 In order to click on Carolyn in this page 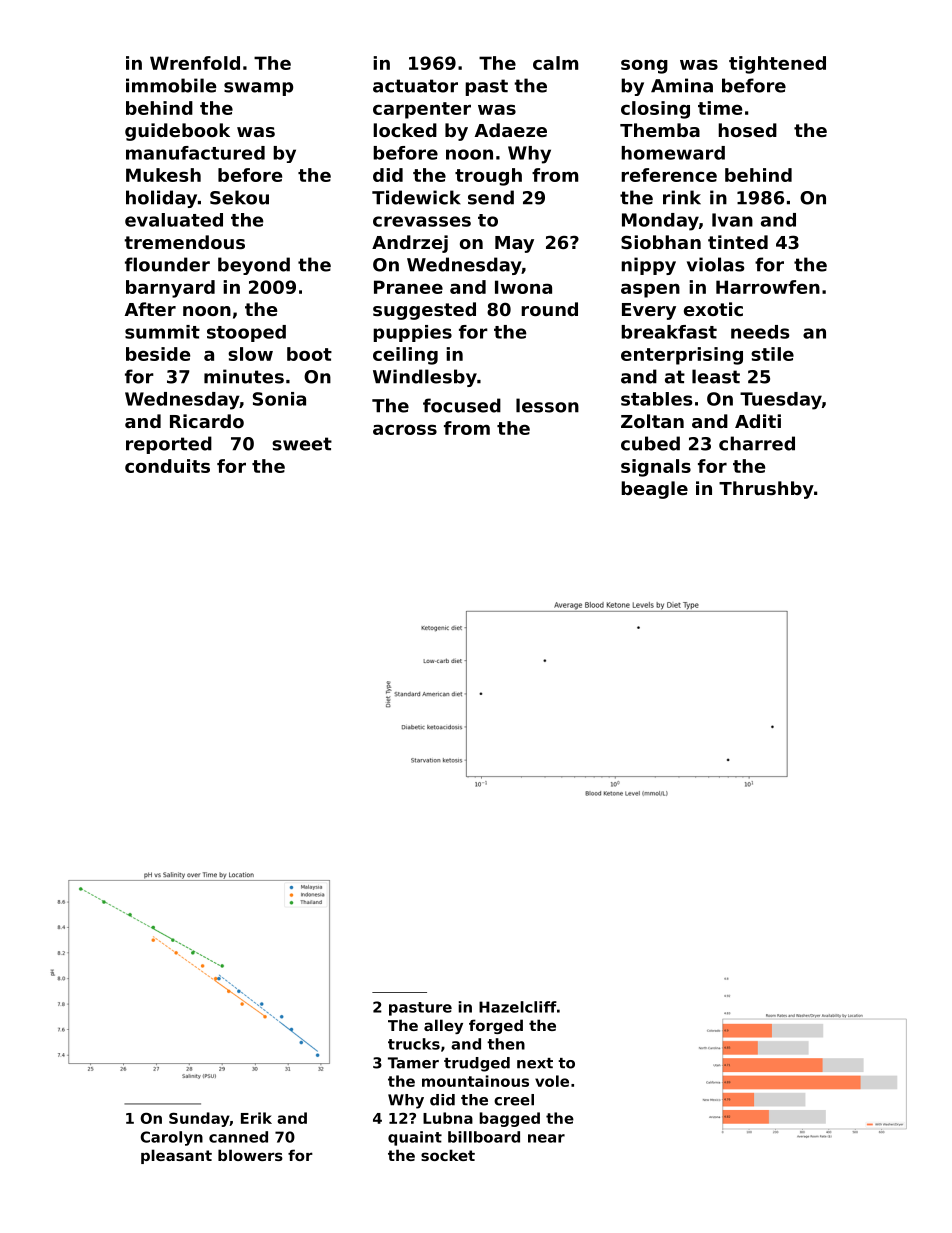, I will do `click(172, 1138)`.
